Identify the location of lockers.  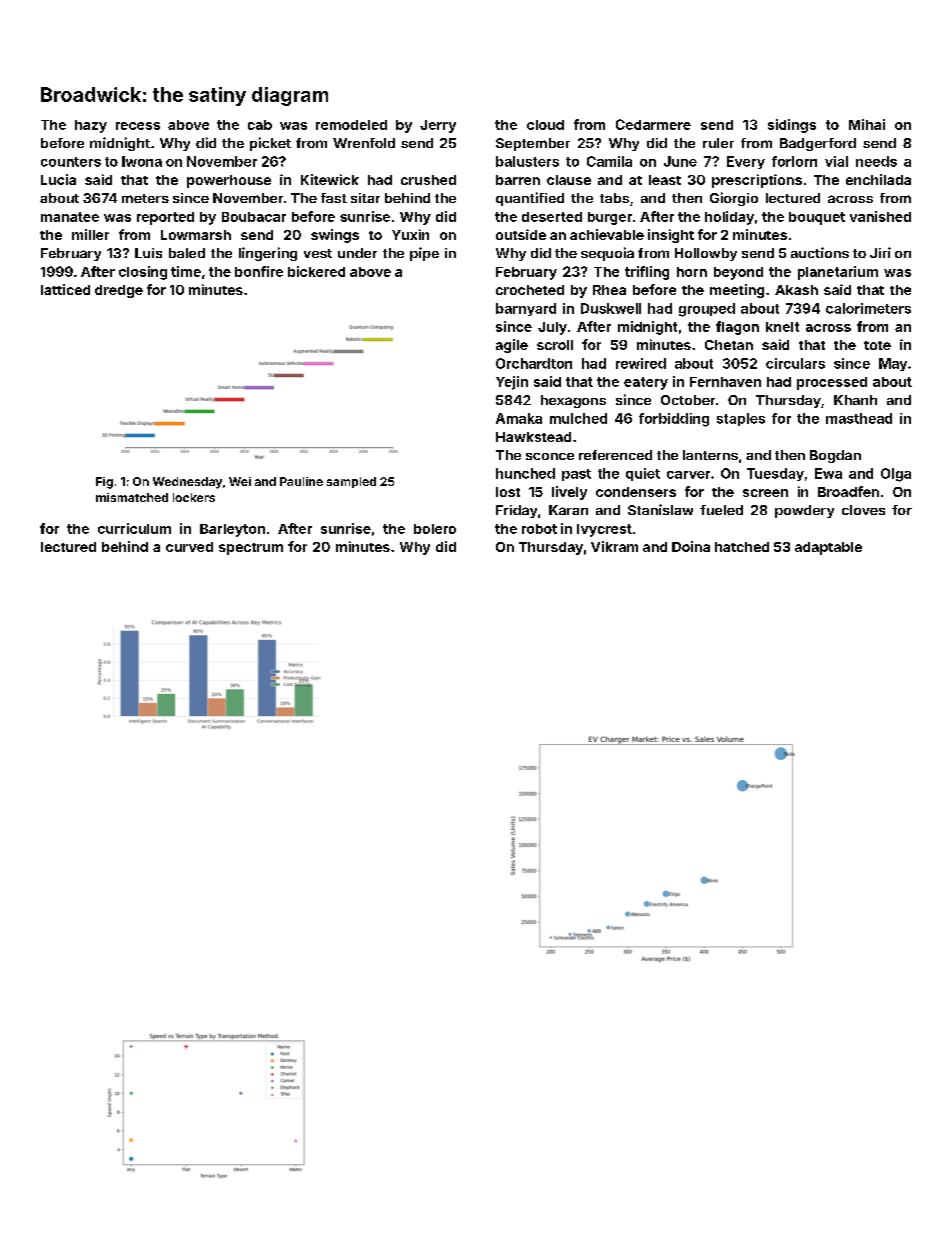
(194, 497).
